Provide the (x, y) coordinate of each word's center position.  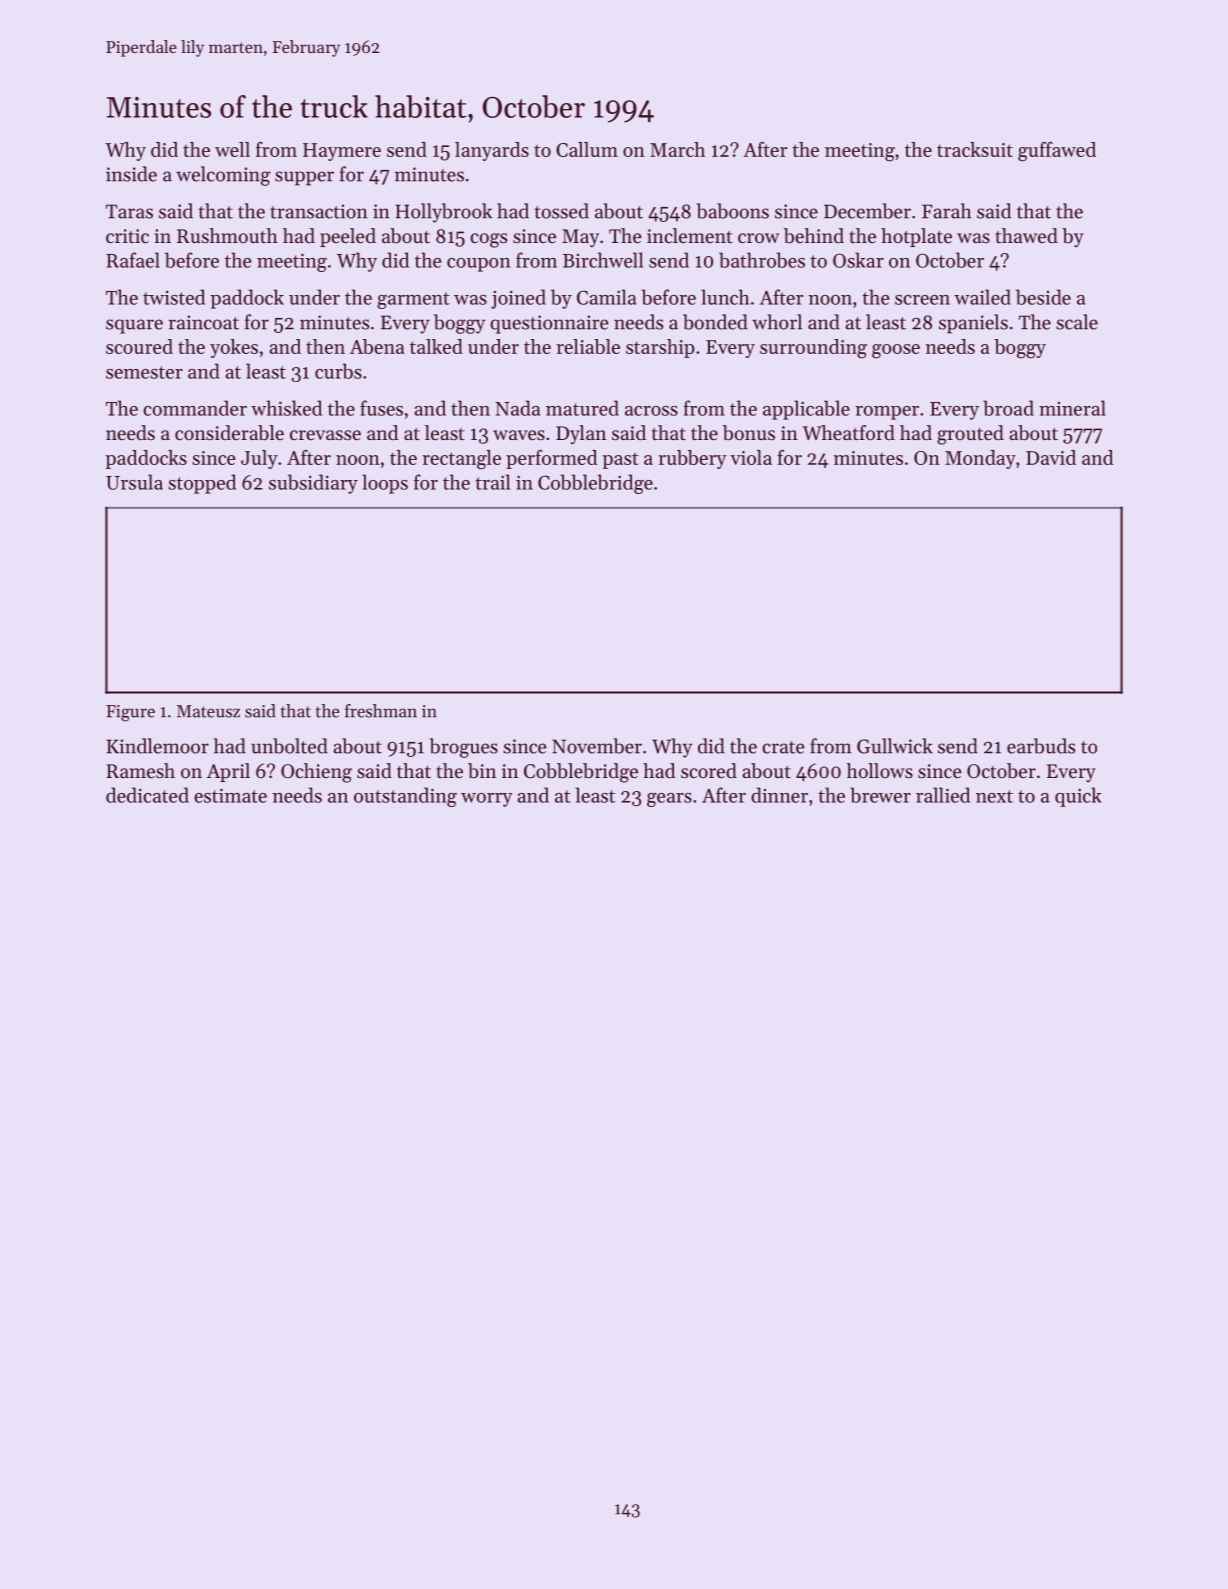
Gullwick (895, 746)
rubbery (693, 459)
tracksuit (975, 149)
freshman (381, 711)
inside (131, 174)
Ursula (134, 482)
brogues (464, 748)
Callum (587, 149)
